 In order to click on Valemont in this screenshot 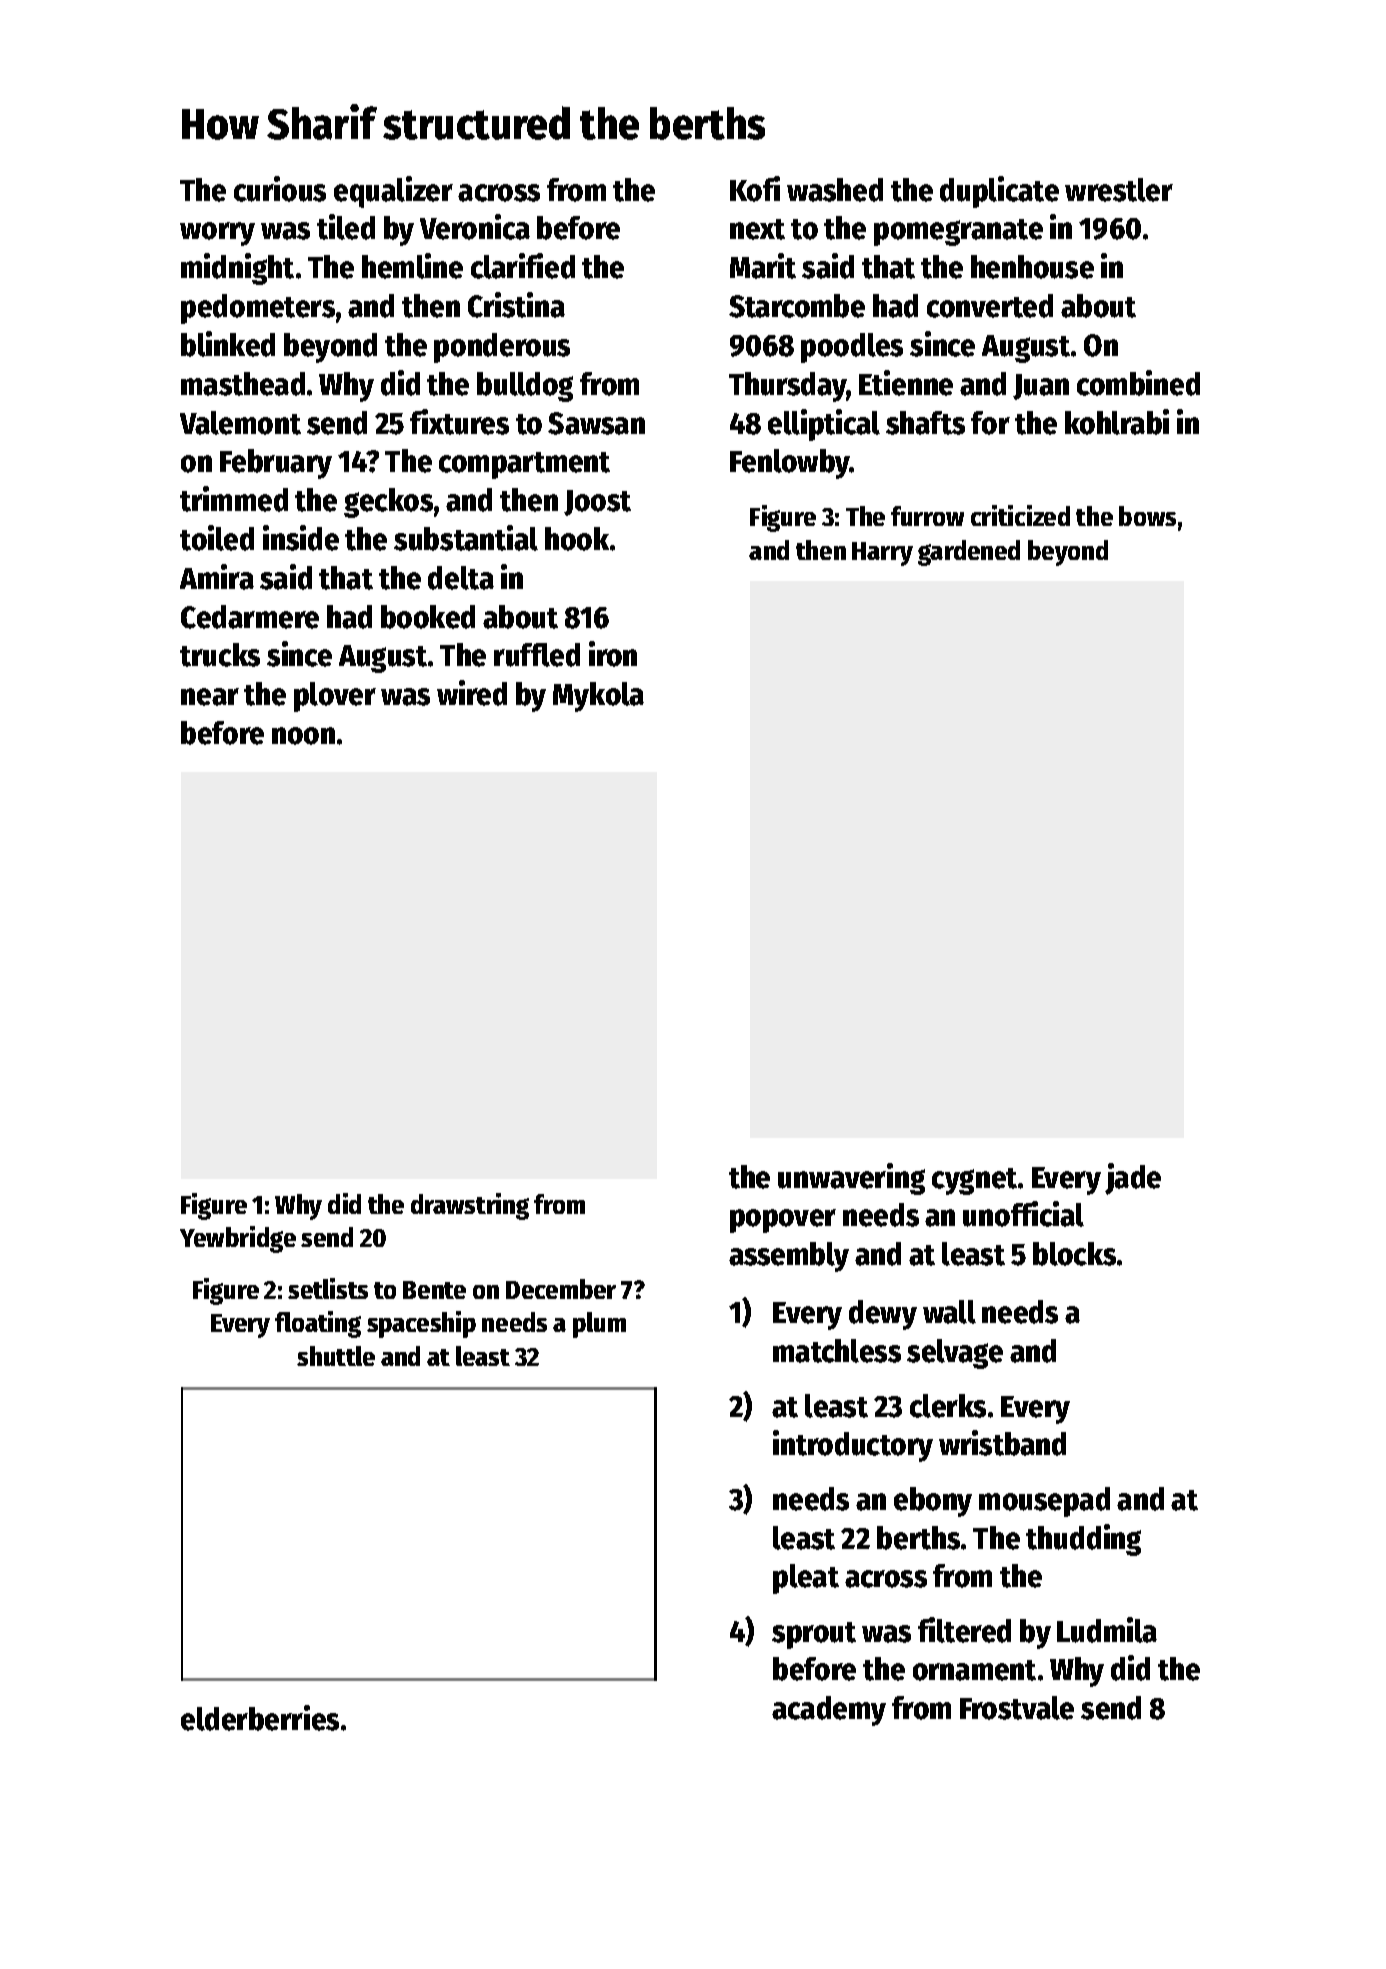, I will do `click(240, 423)`.
